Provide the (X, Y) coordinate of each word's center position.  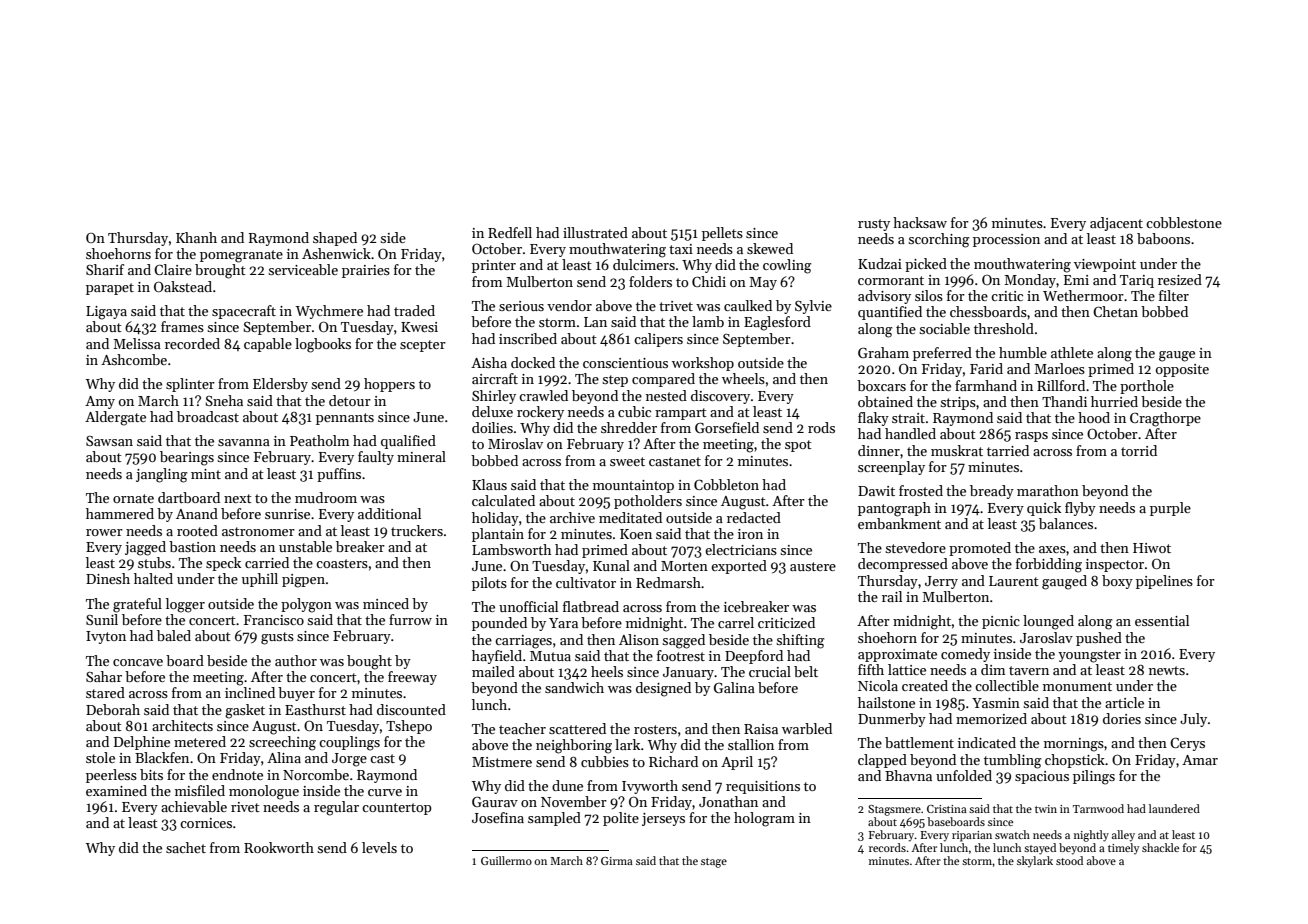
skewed (770, 248)
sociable (944, 328)
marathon (1048, 490)
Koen (636, 534)
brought (220, 271)
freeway (412, 678)
